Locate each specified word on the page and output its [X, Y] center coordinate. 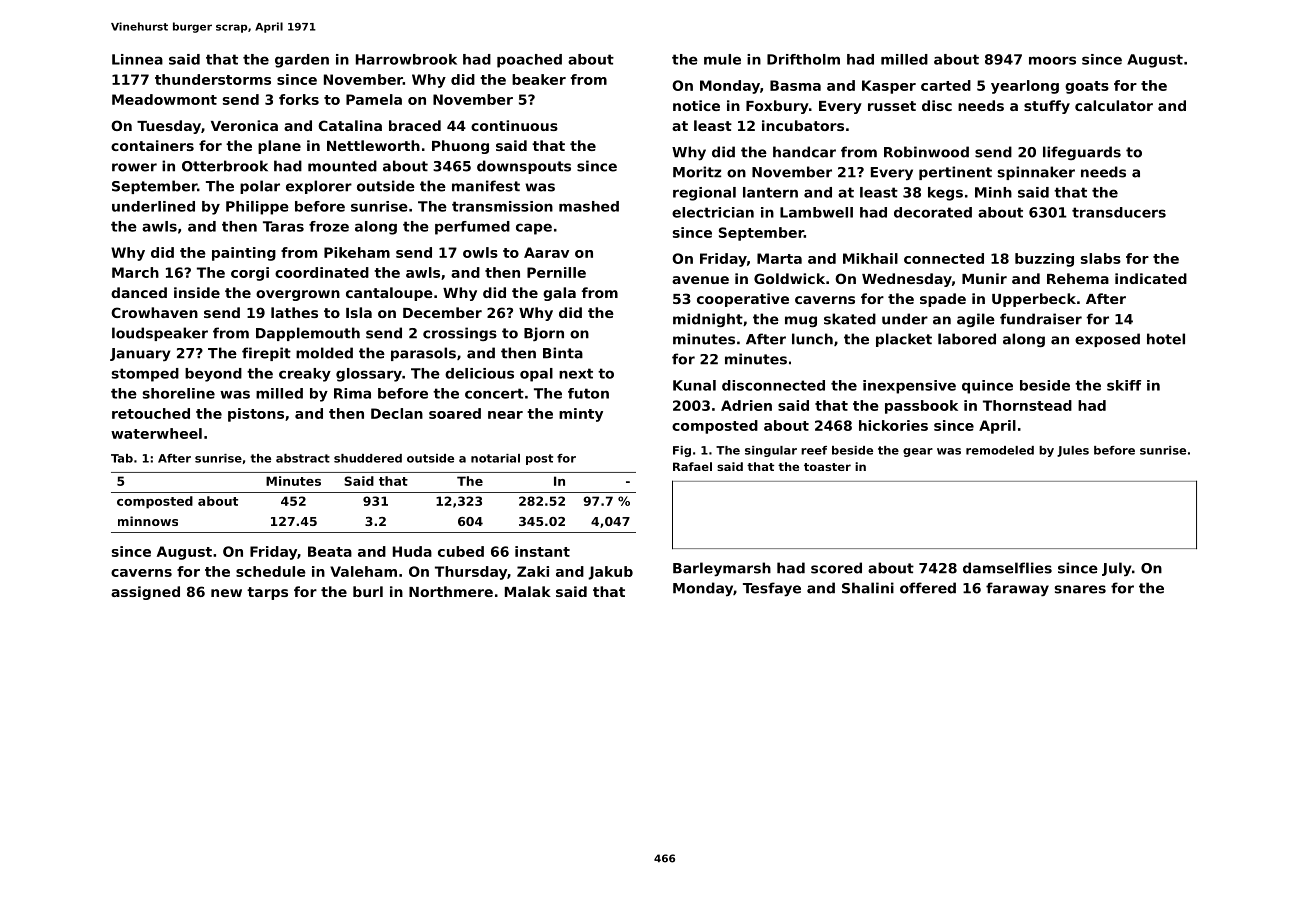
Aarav [546, 252]
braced [415, 125]
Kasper [889, 87]
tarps [267, 593]
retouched [151, 413]
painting [244, 254]
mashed [589, 206]
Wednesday [907, 280]
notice [696, 105]
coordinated [322, 272]
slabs [1101, 258]
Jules [1073, 451]
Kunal [694, 385]
